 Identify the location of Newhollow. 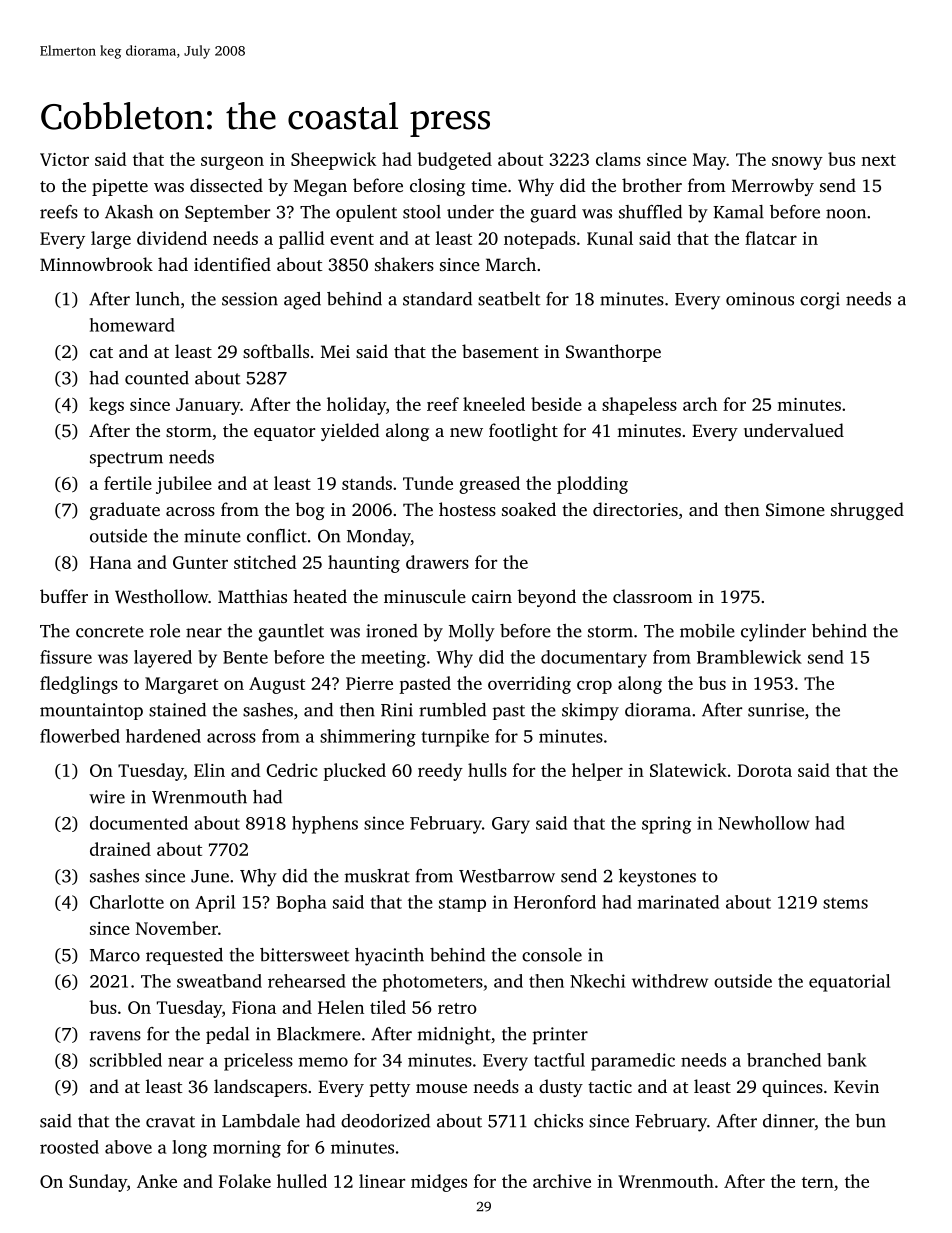
(764, 823).
